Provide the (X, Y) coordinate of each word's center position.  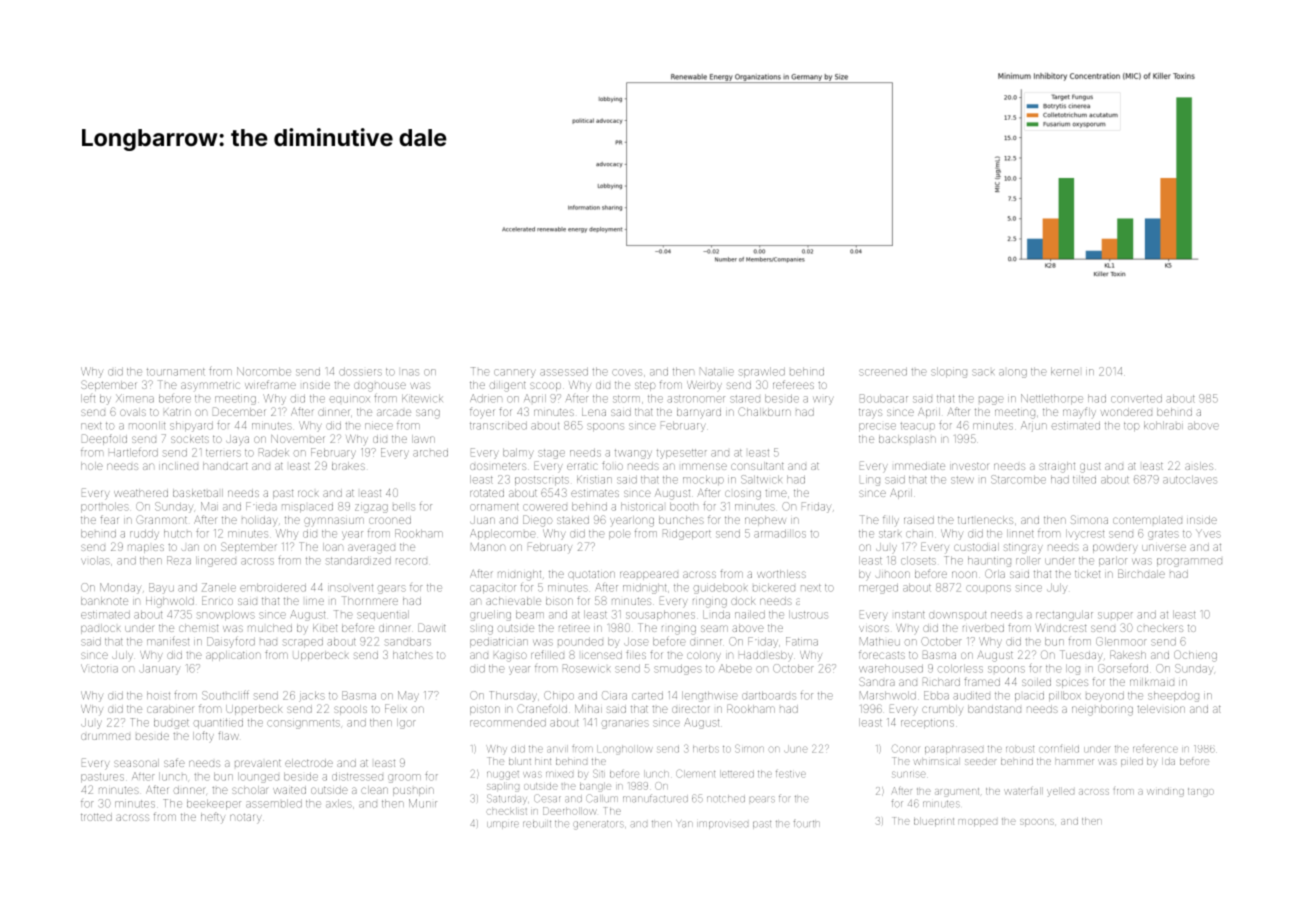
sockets (190, 439)
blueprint (934, 821)
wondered (1126, 412)
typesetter (682, 454)
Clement (696, 774)
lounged (258, 777)
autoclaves (1190, 479)
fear (109, 519)
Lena (594, 412)
